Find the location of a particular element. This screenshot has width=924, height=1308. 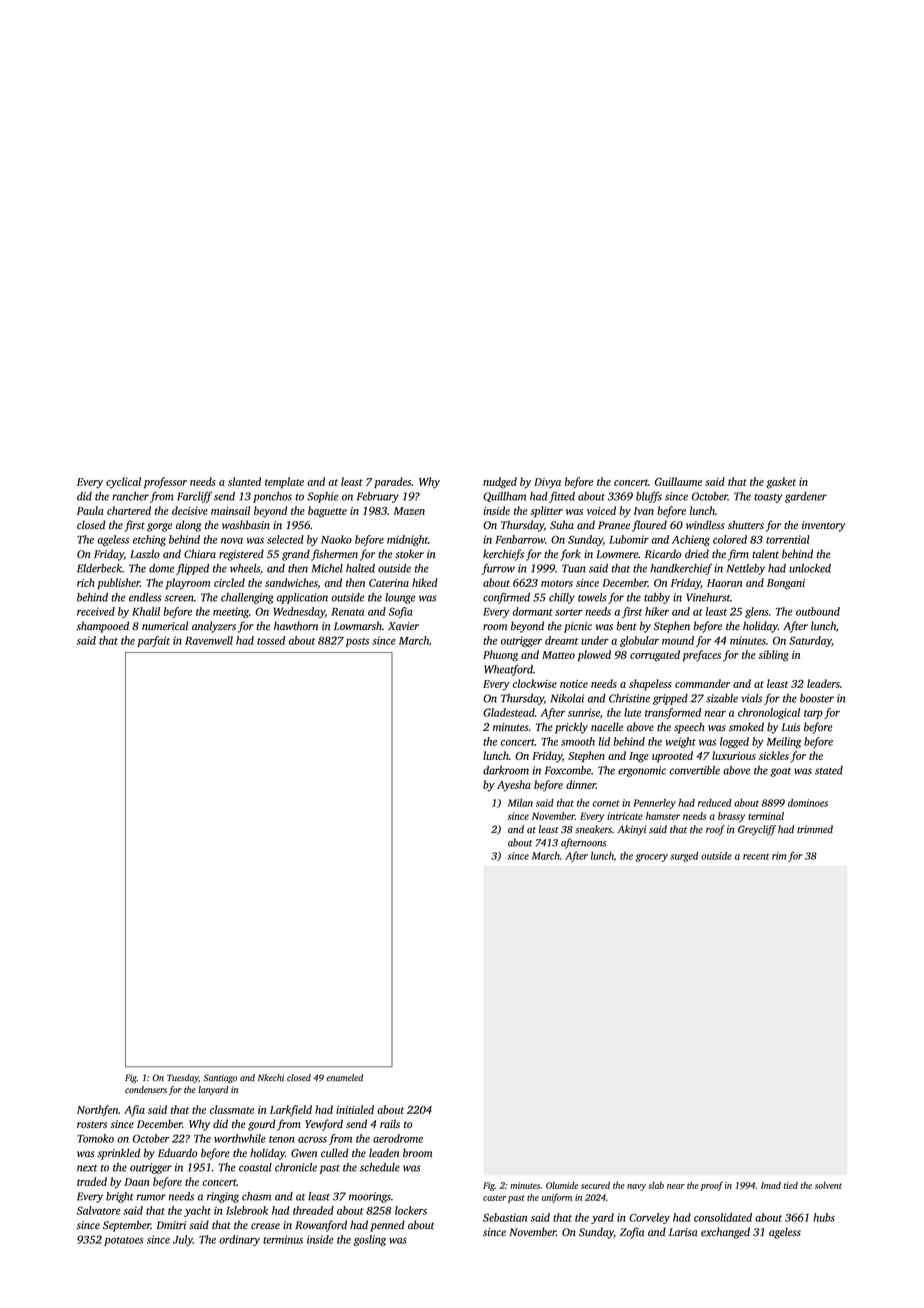

aerodrome is located at coordinates (398, 1138).
